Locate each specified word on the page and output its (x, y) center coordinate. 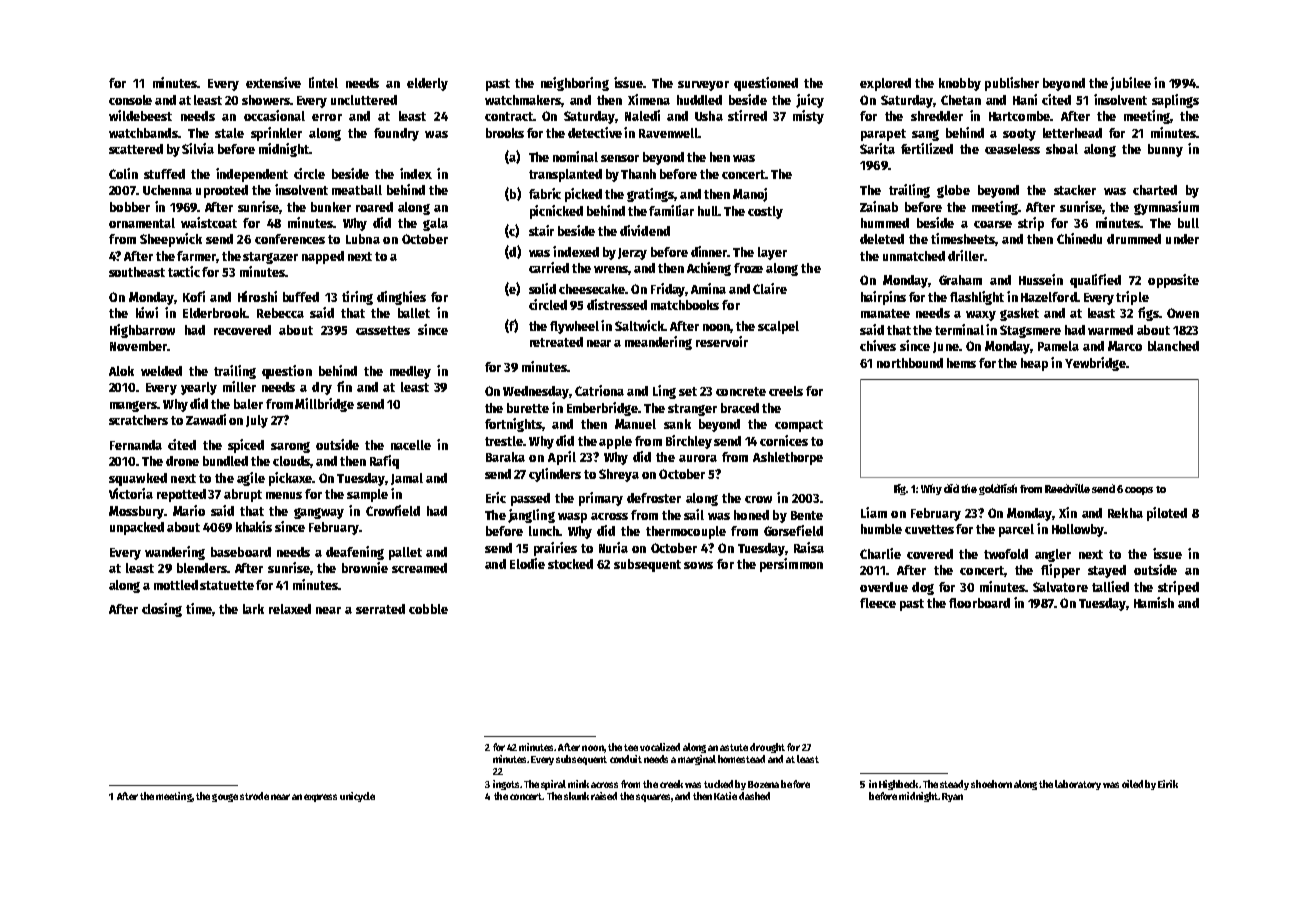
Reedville (1067, 488)
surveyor (703, 86)
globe (953, 191)
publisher (1012, 84)
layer (772, 253)
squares (653, 798)
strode (254, 796)
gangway (319, 513)
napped (323, 257)
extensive (273, 82)
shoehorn (991, 784)
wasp (572, 518)
